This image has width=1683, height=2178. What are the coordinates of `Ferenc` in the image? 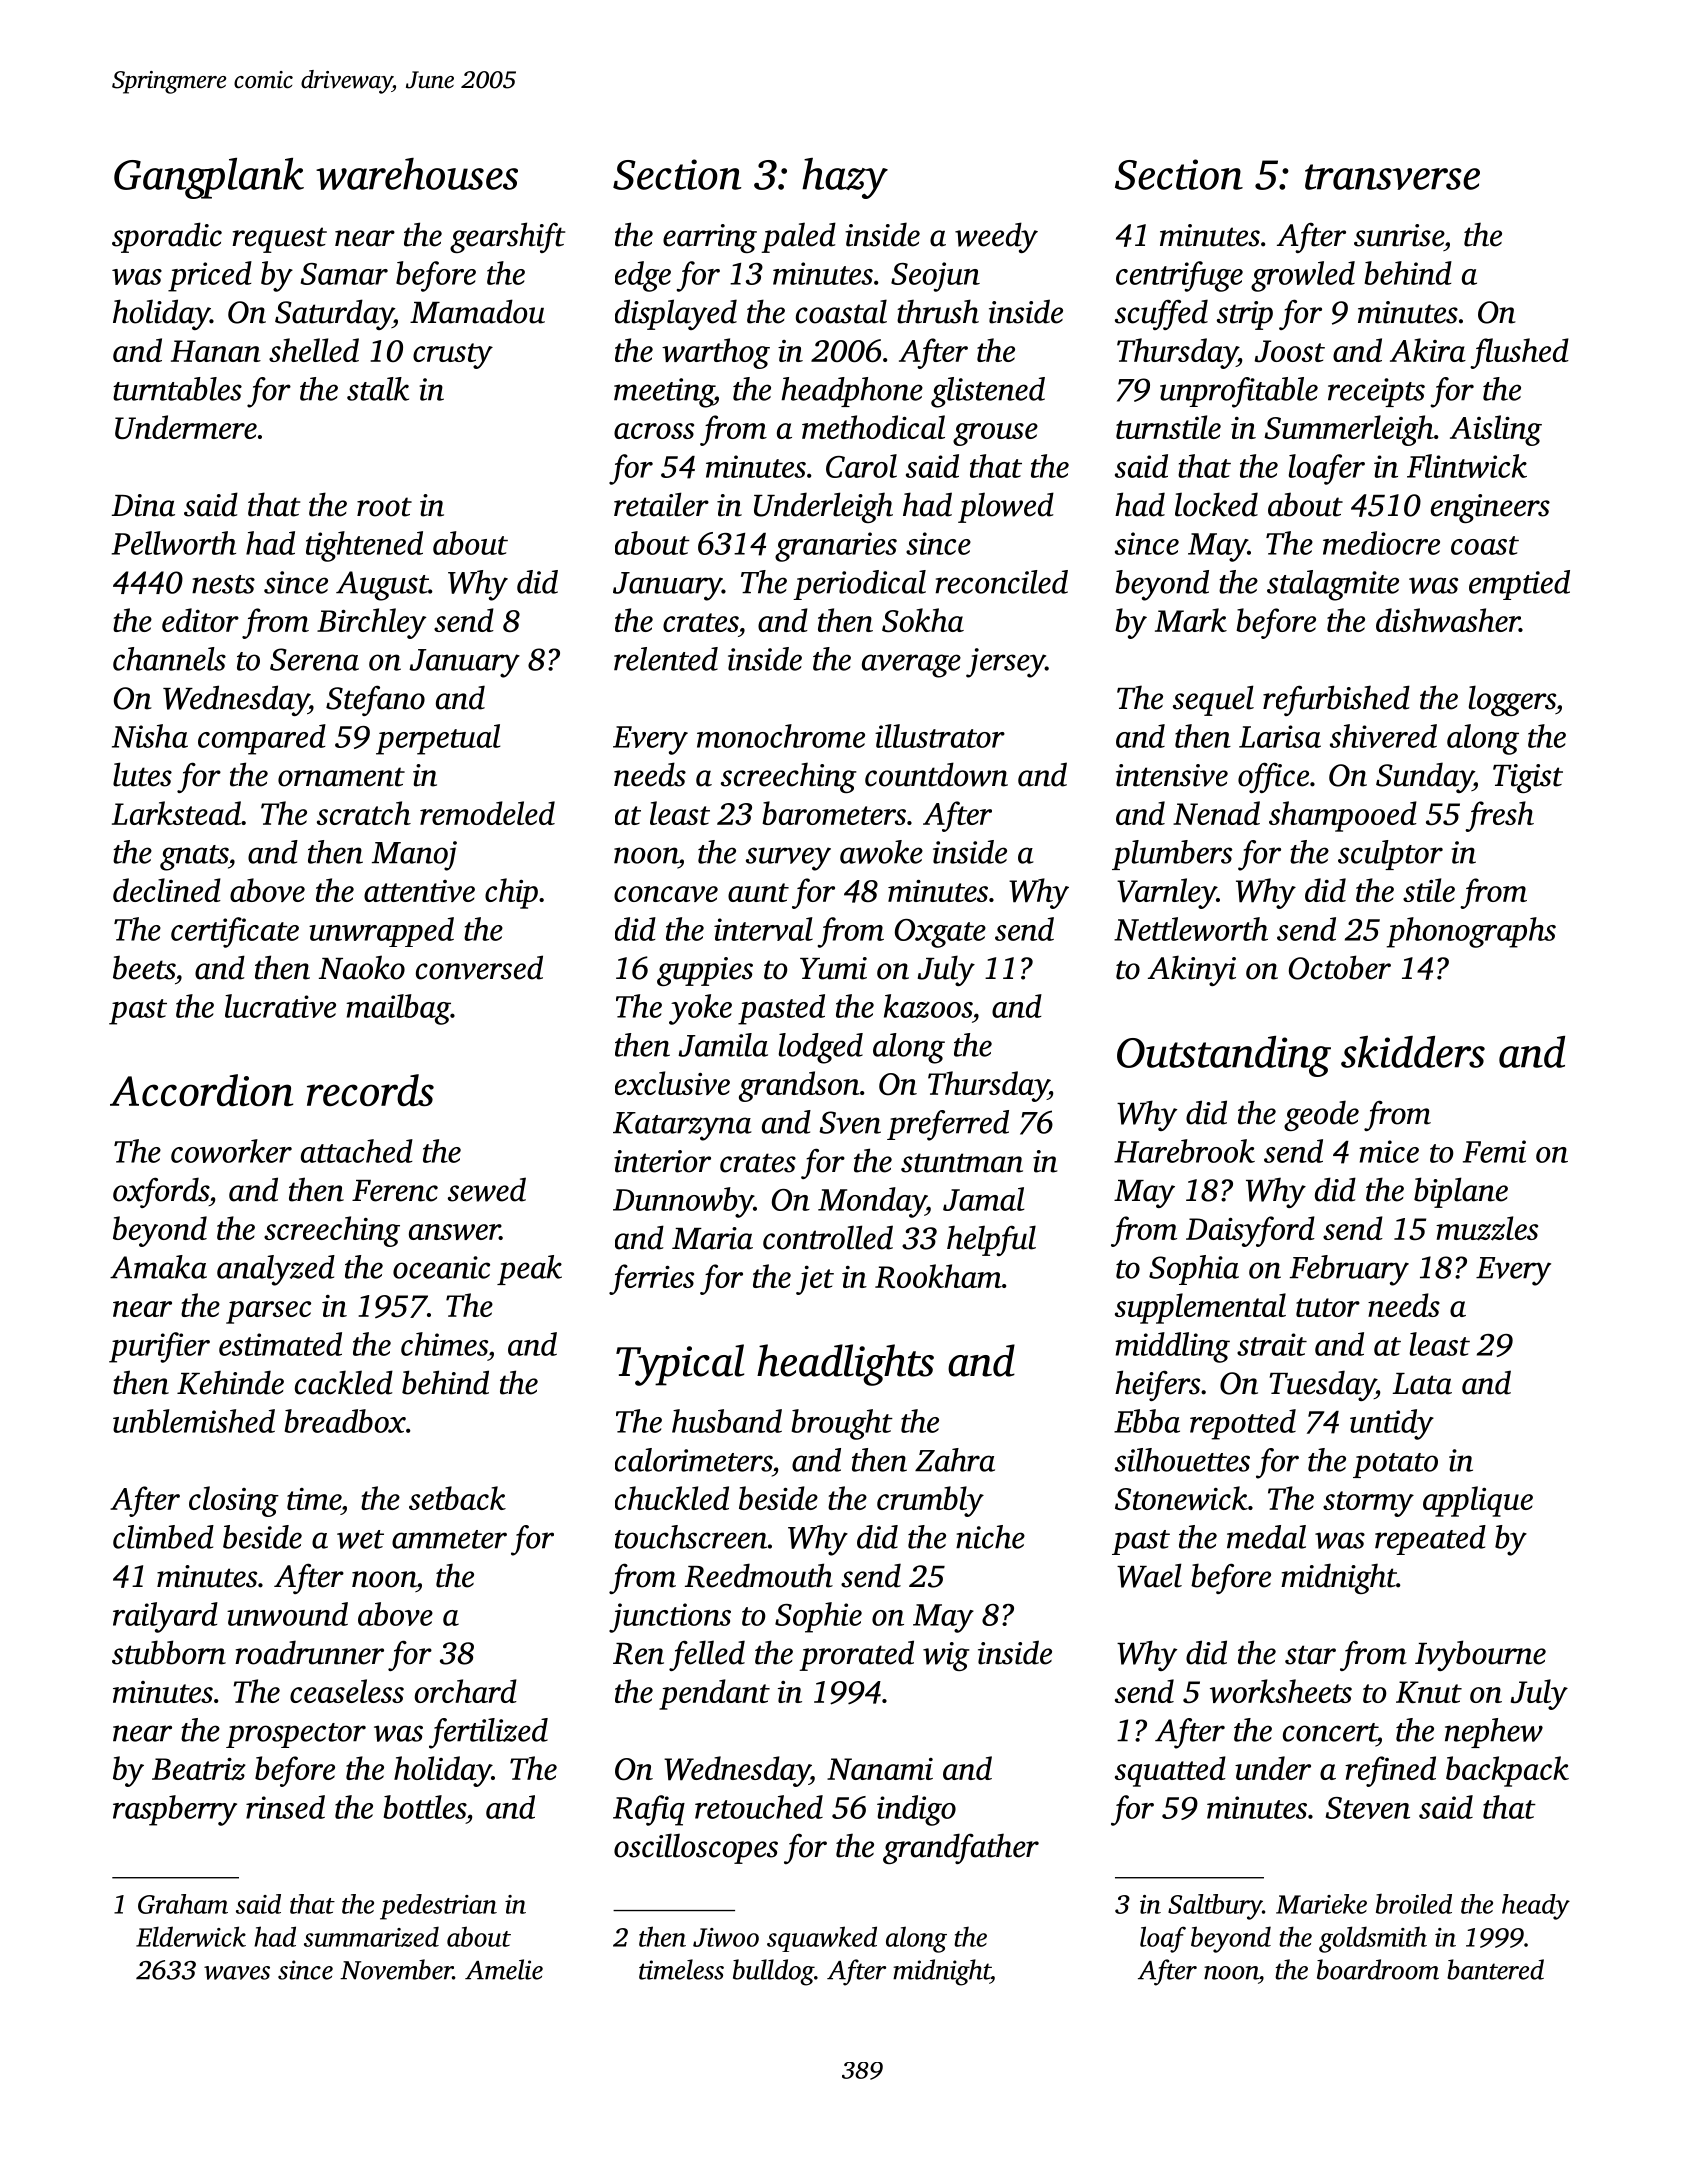 It's located at (395, 1191).
